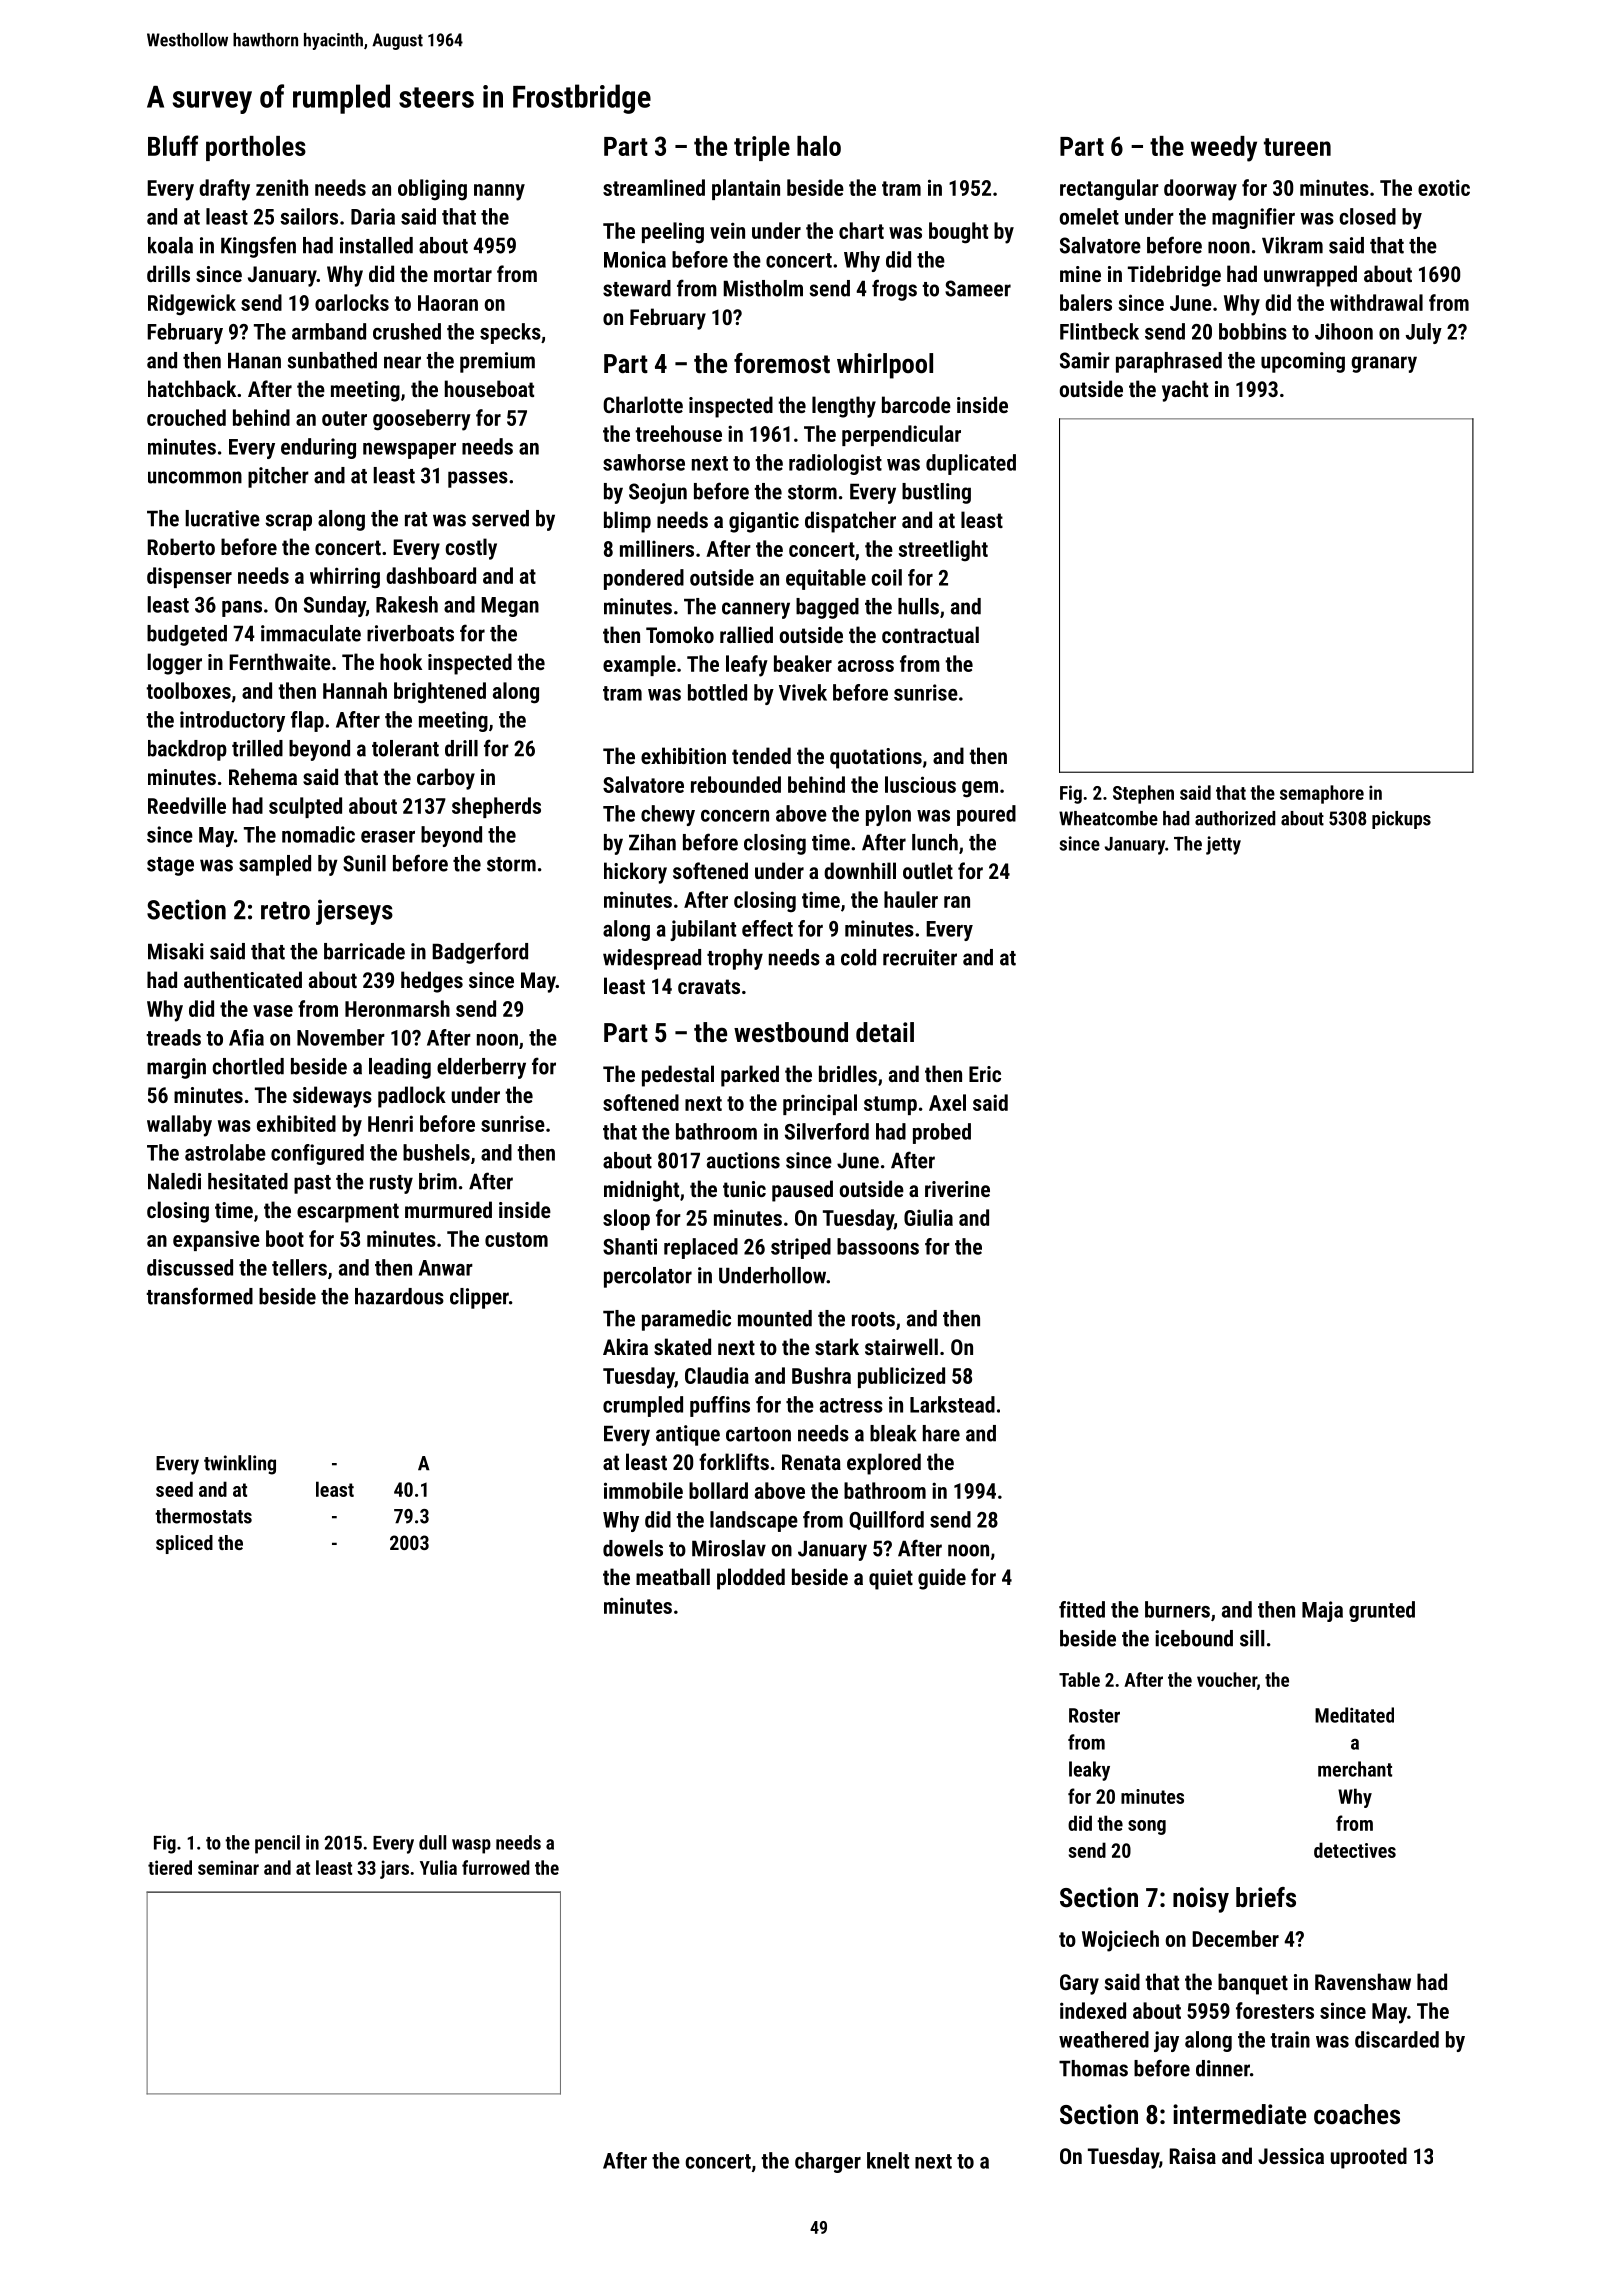 The height and width of the screenshot is (2292, 1620). I want to click on Stephen, so click(1143, 794).
